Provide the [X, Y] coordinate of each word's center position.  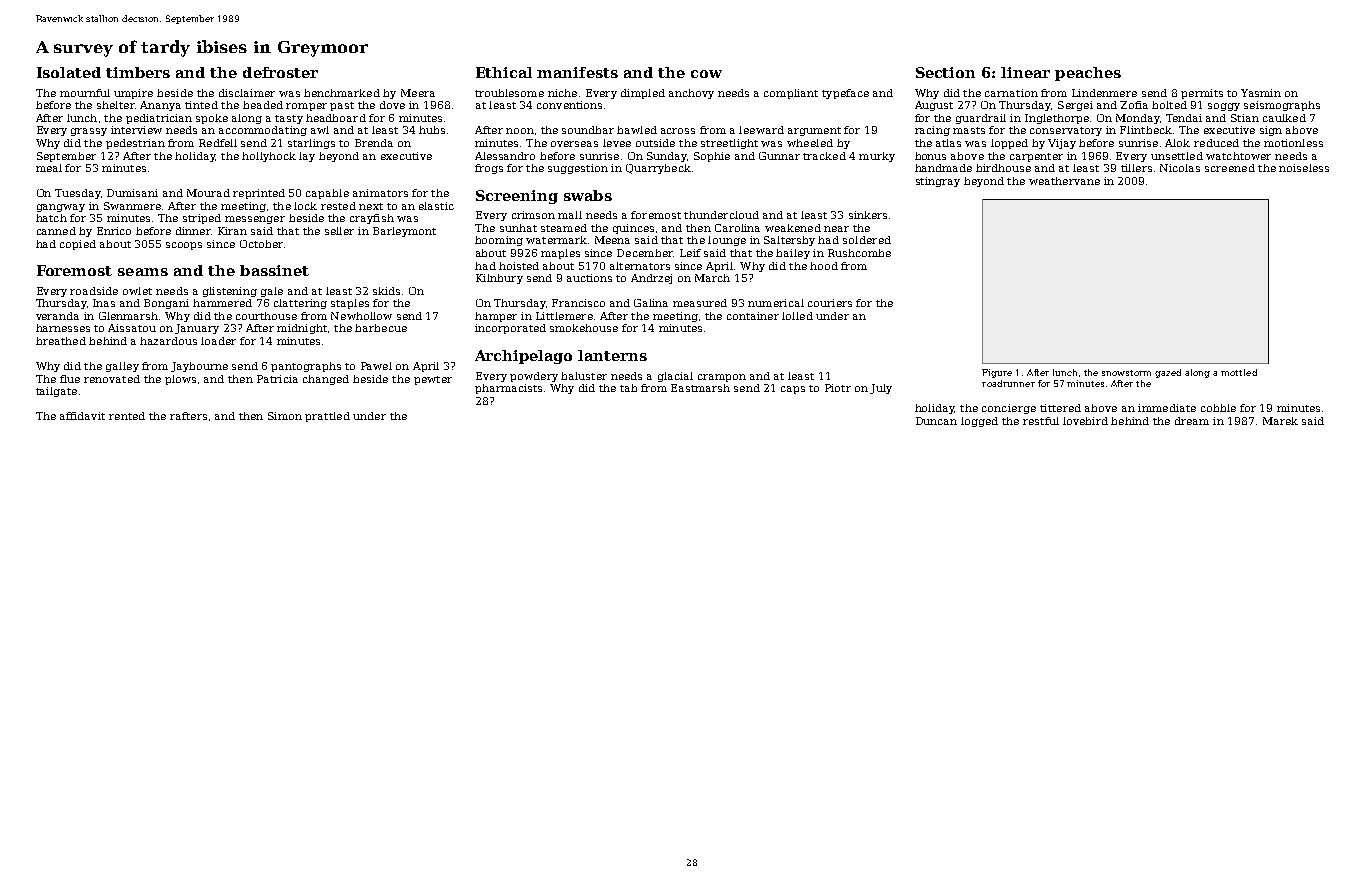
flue [70, 379]
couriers [830, 303]
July [881, 389]
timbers [138, 72]
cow [706, 74]
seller [339, 231]
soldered [867, 240]
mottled [1239, 372]
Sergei [1075, 106]
